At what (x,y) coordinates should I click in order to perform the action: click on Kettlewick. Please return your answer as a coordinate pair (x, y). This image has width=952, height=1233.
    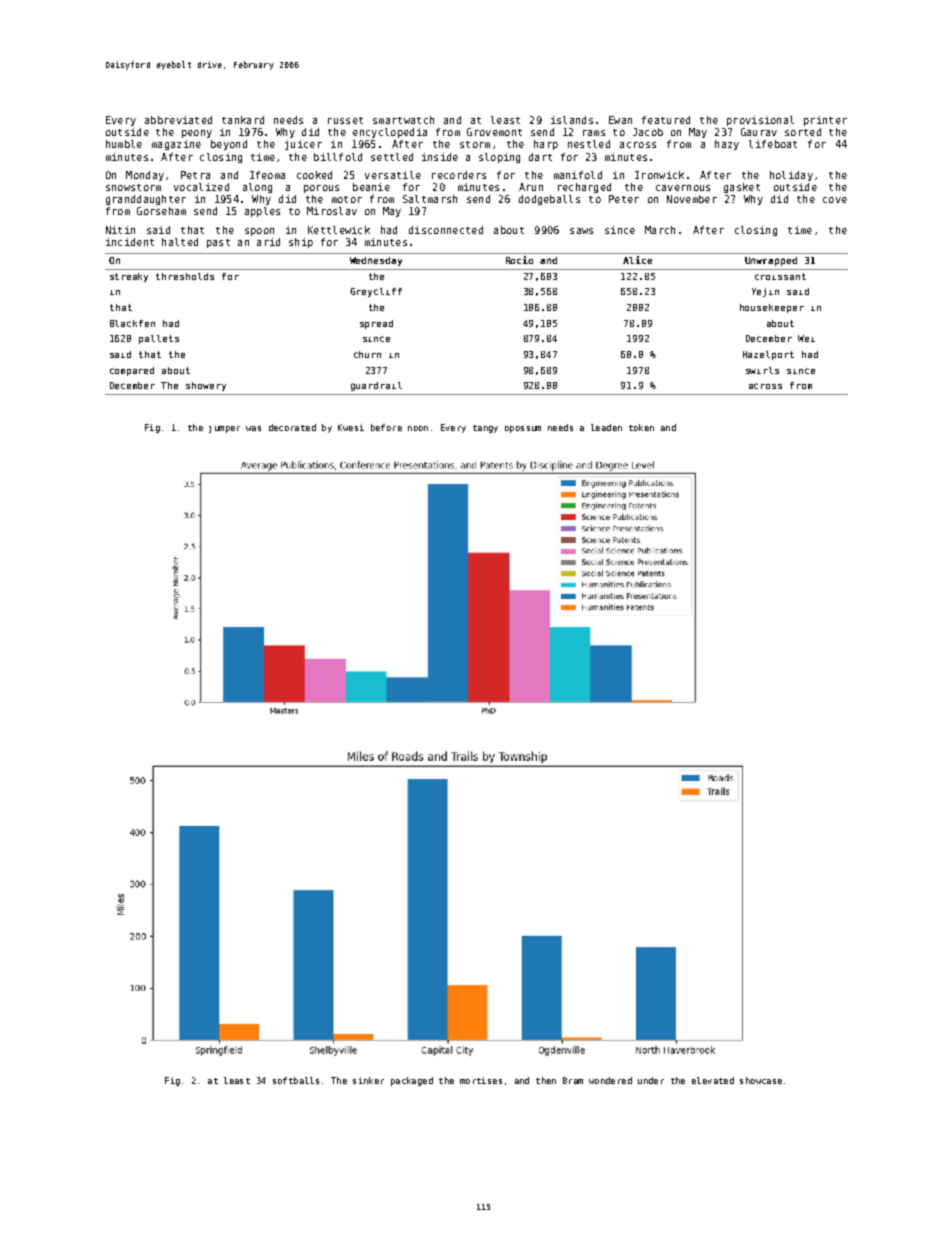
    Looking at the image, I should click on (339, 230).
